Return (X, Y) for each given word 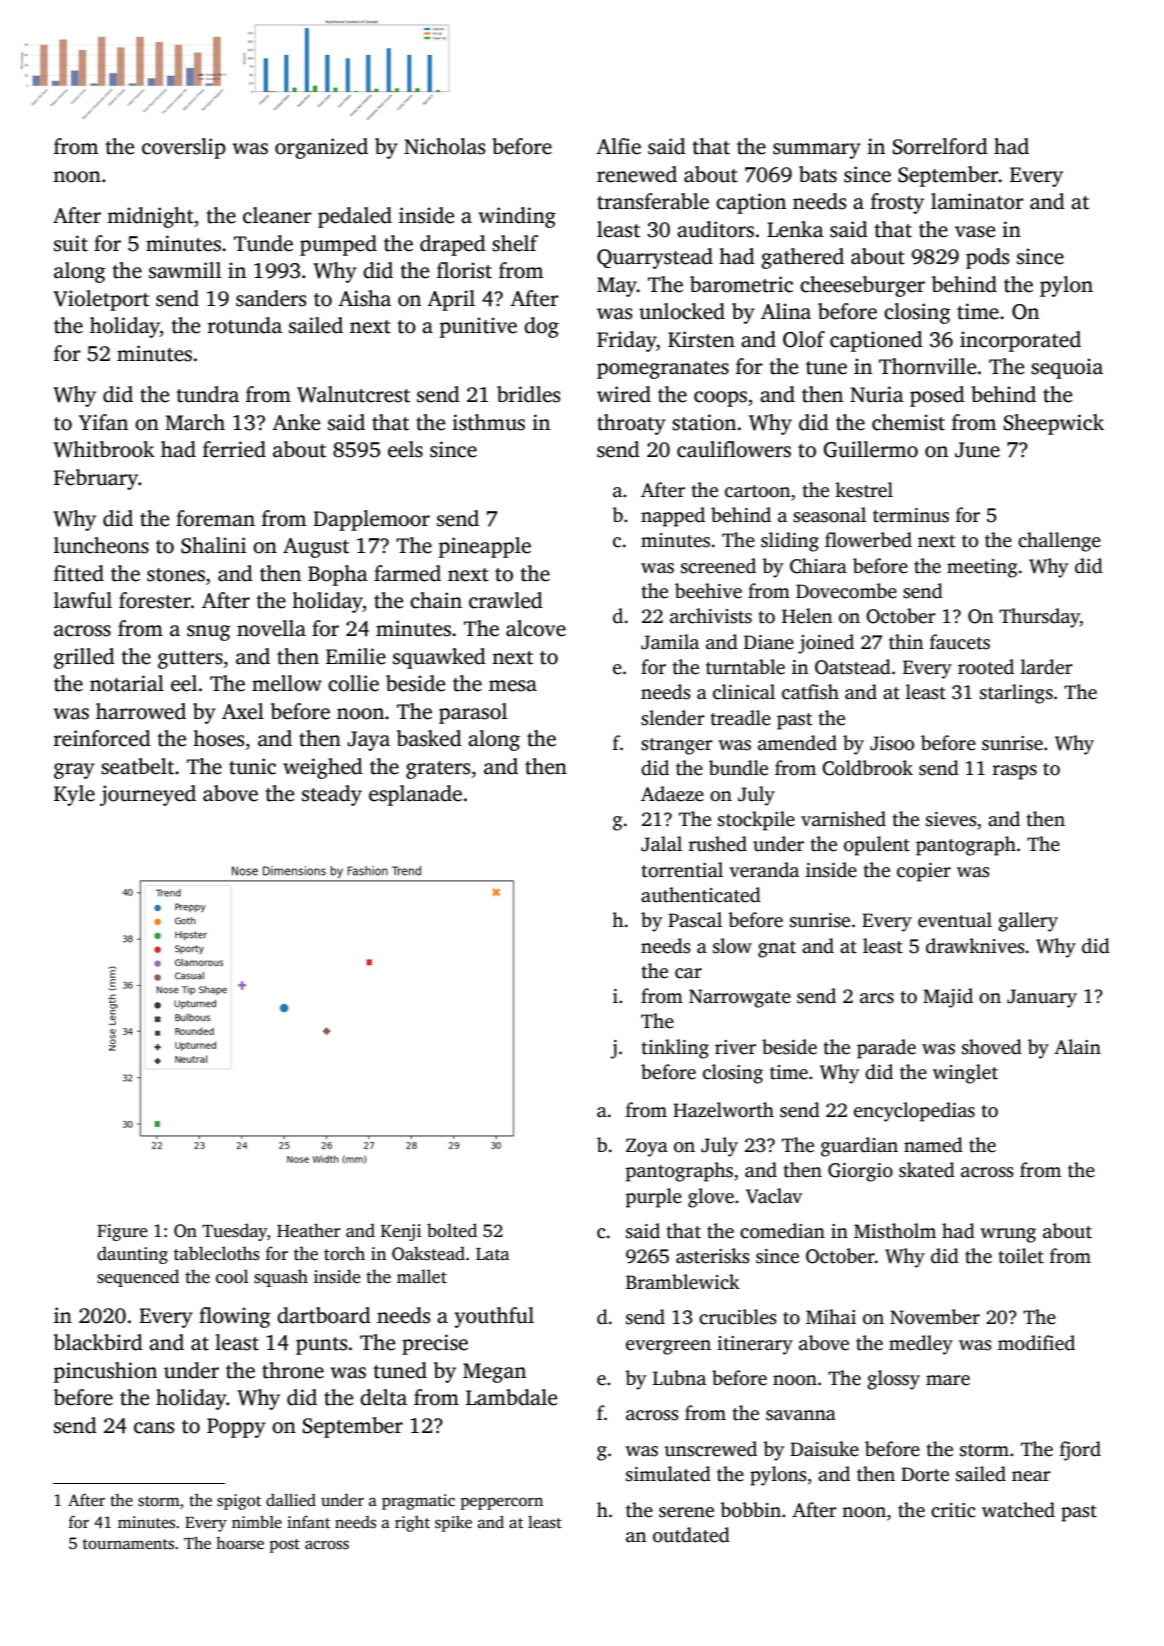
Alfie (618, 146)
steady (332, 795)
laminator (977, 201)
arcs (877, 998)
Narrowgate (740, 998)
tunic (252, 766)
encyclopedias (914, 1112)
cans (154, 1428)
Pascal (695, 920)
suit (71, 243)
